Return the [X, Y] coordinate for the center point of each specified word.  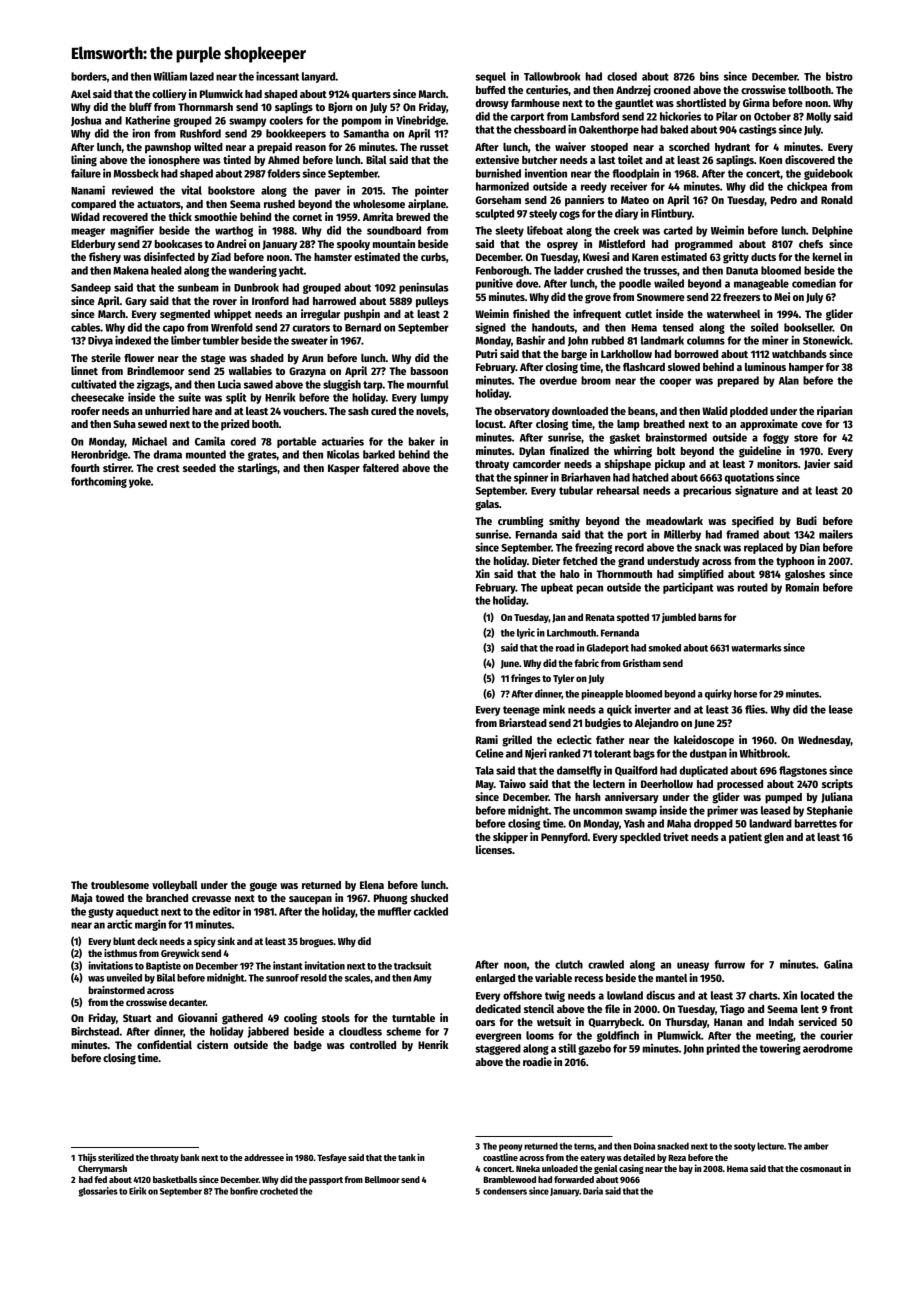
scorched [689, 147]
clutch [569, 964]
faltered [381, 468]
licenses [494, 849]
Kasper [344, 469]
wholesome [379, 204]
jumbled [679, 618]
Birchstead [95, 1031]
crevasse [211, 899]
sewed [152, 424]
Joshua [86, 121]
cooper [675, 382]
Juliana [837, 797]
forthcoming [99, 482]
